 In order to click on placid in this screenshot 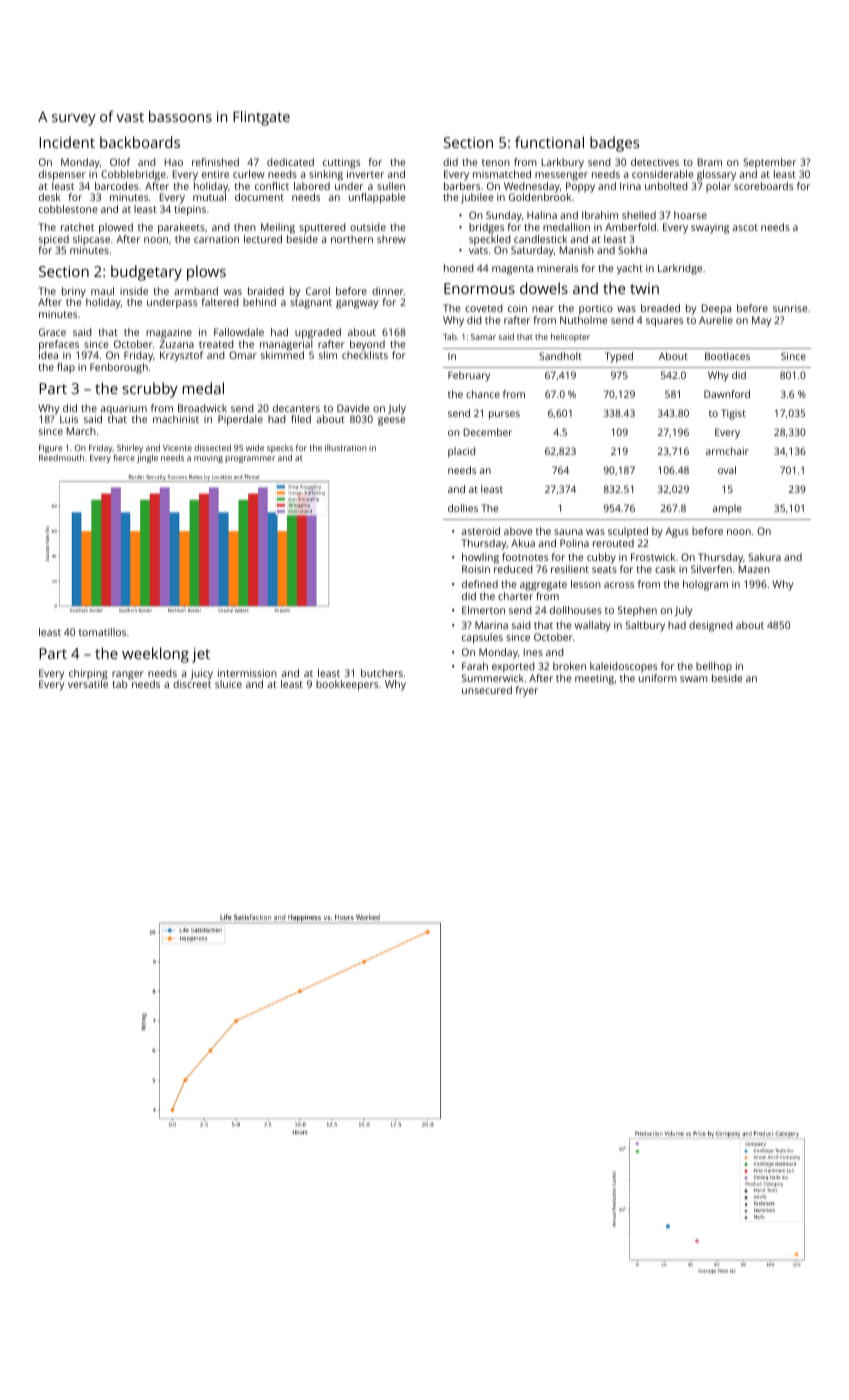, I will do `click(461, 452)`.
